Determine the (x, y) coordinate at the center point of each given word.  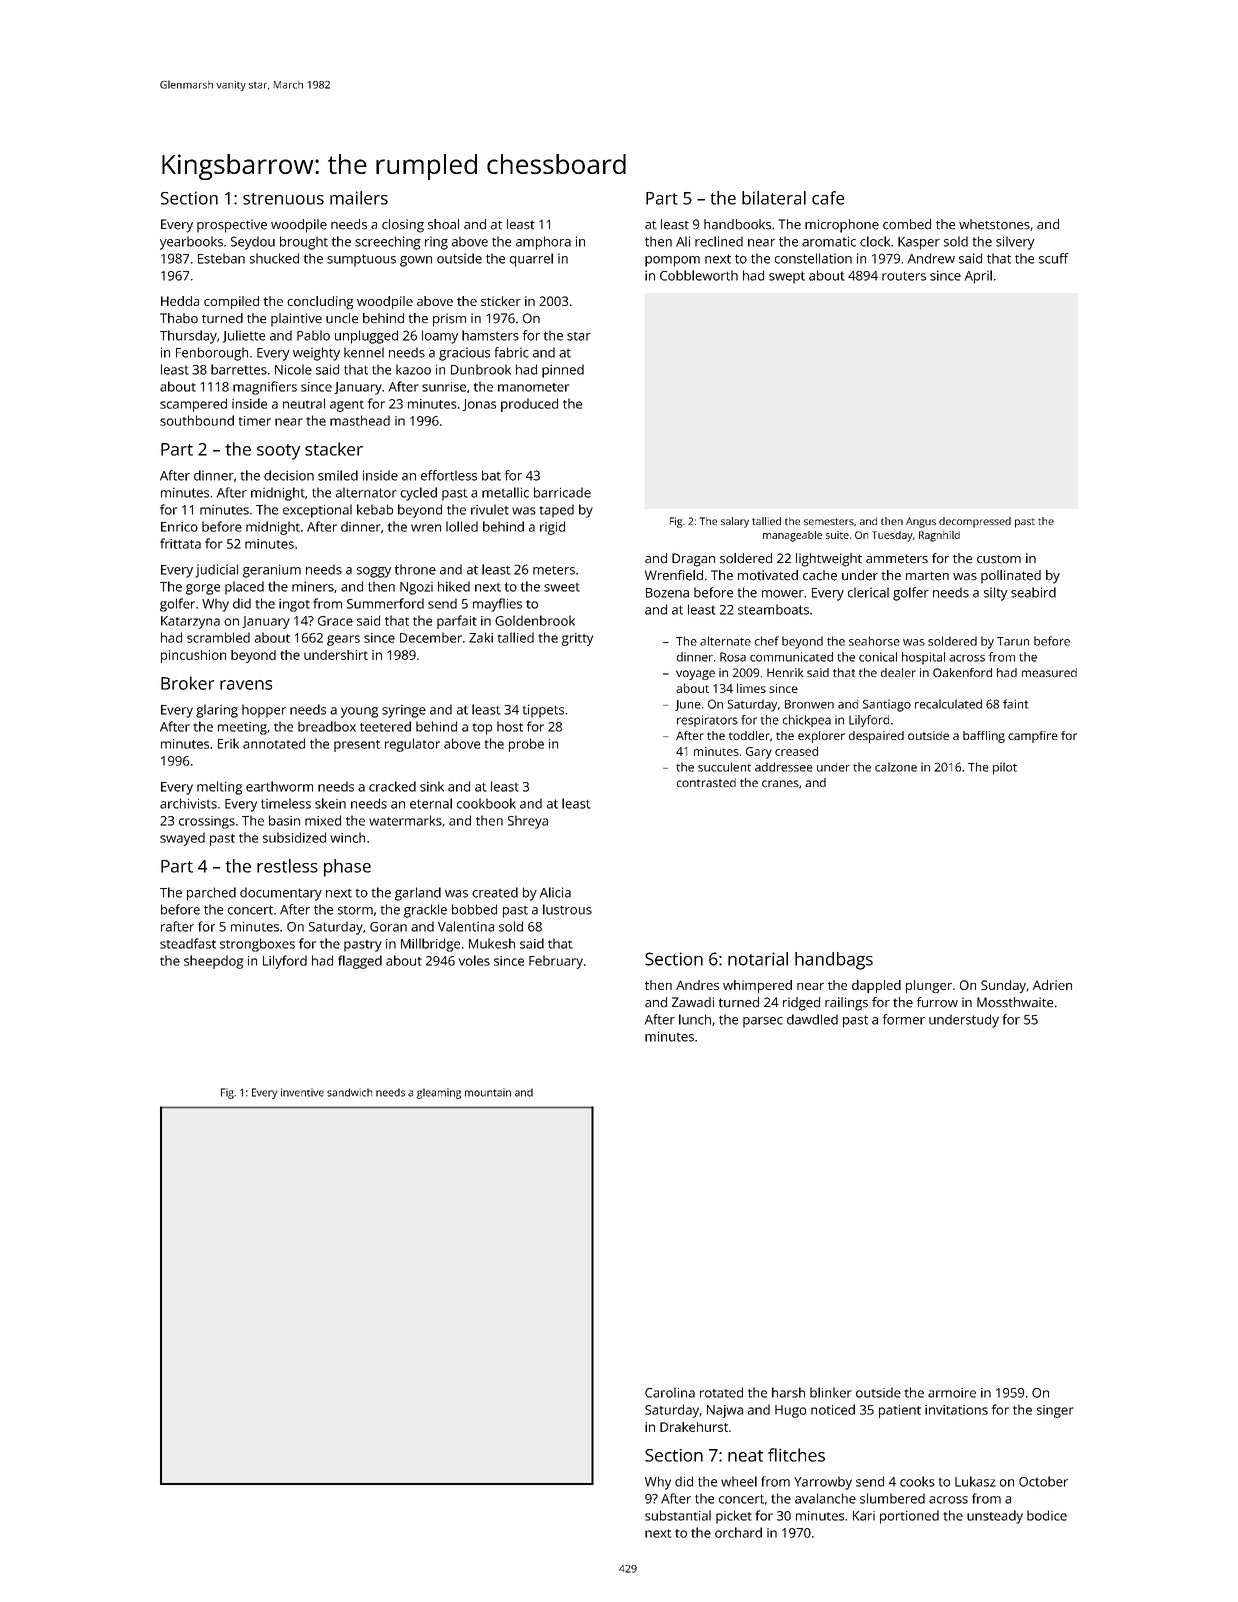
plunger (929, 986)
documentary (281, 894)
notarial (758, 959)
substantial (678, 1515)
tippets (543, 711)
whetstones (994, 224)
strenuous (283, 199)
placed (244, 588)
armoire (952, 1393)
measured (1049, 672)
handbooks (737, 224)
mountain (488, 1092)
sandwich (349, 1092)
